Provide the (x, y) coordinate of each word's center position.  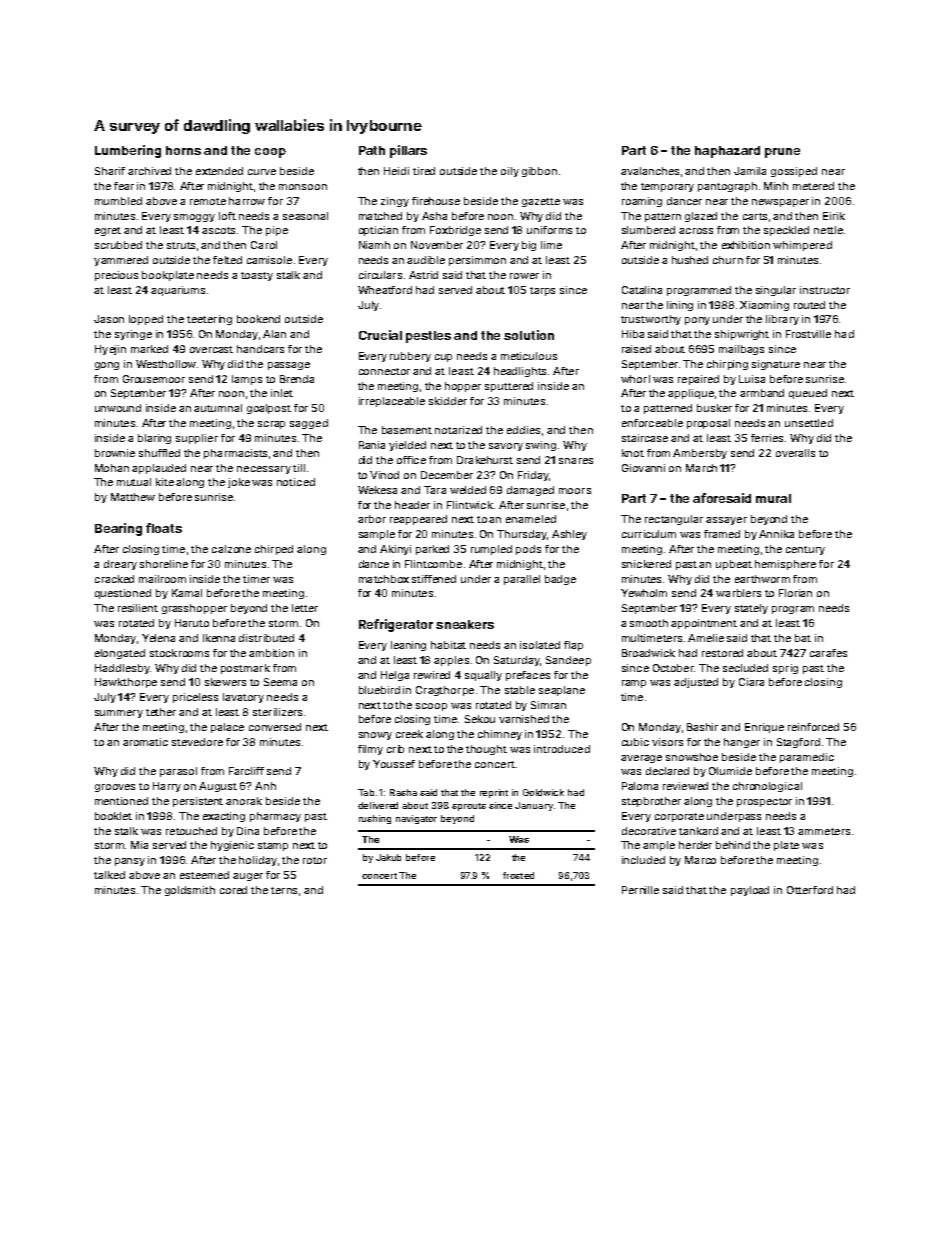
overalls (795, 453)
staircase (645, 438)
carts (755, 216)
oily (510, 172)
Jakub (388, 857)
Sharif (110, 171)
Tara (435, 490)
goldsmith (190, 891)
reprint (494, 793)
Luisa (752, 379)
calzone (231, 549)
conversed (275, 727)
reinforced (813, 727)
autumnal (218, 408)
